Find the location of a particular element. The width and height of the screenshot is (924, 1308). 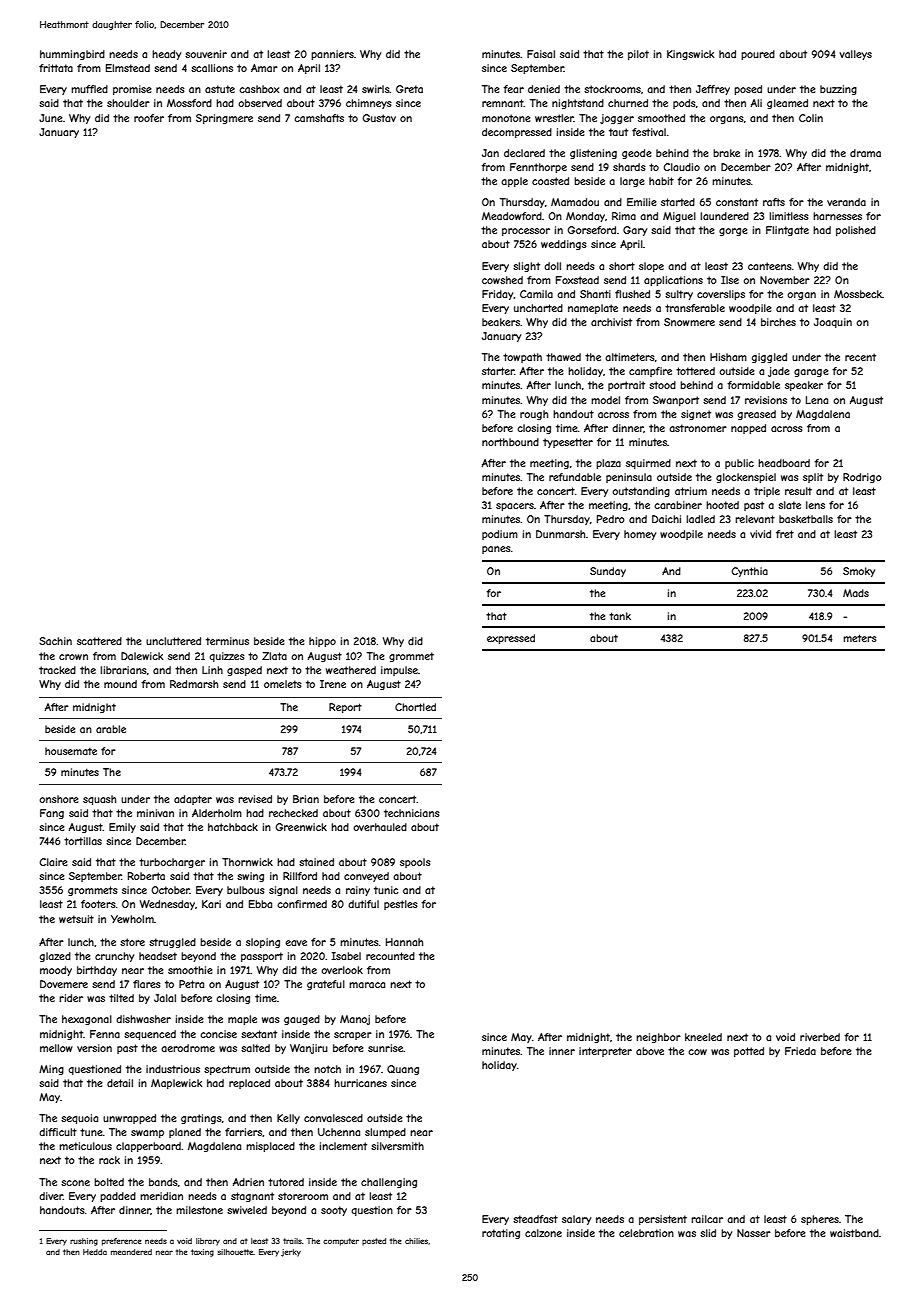

Mossford is located at coordinates (189, 103).
